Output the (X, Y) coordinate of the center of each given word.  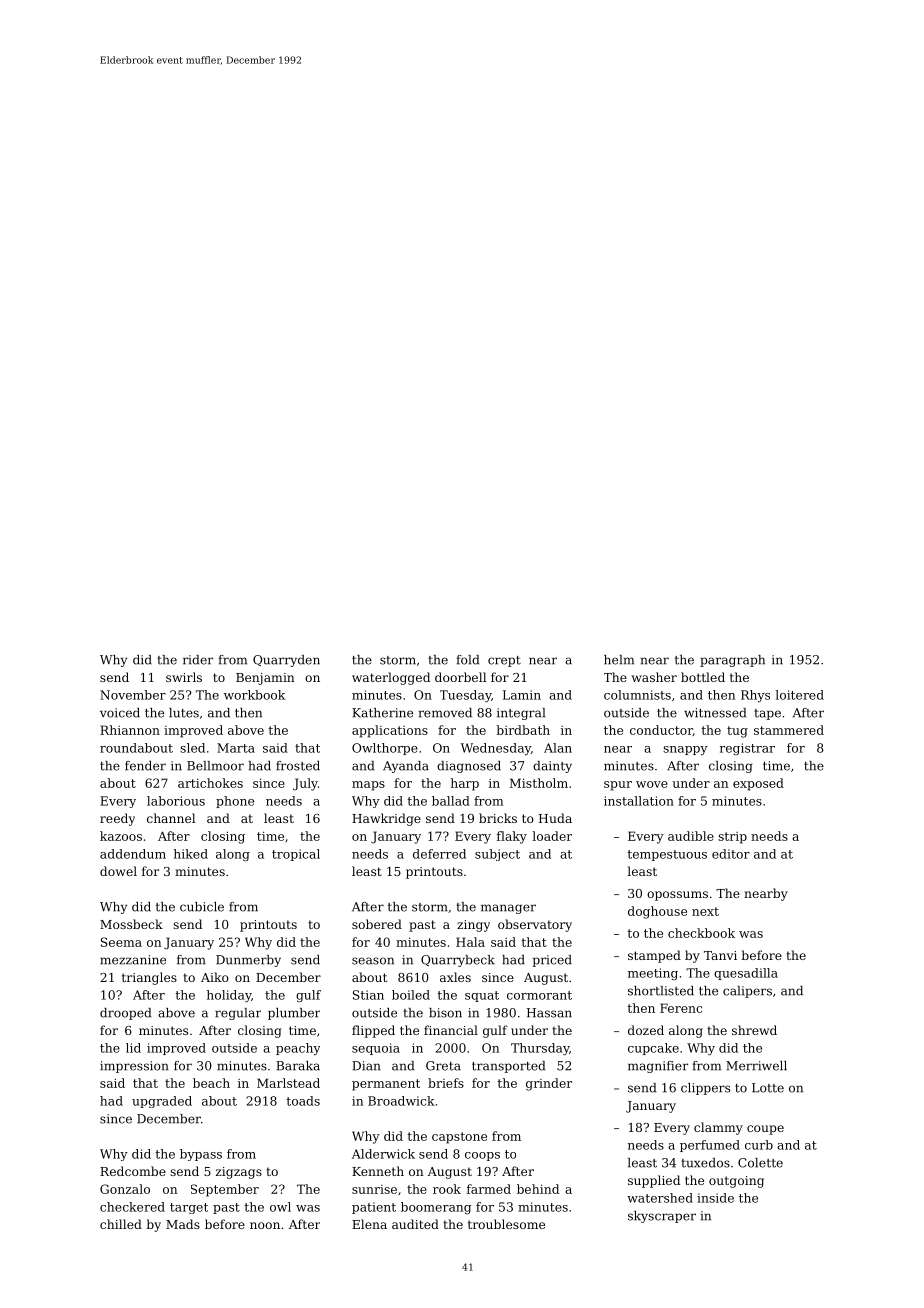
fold (468, 660)
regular (238, 1014)
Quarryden (286, 661)
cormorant (539, 995)
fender (145, 766)
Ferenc (681, 1008)
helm (619, 660)
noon (265, 1225)
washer (654, 677)
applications (390, 731)
